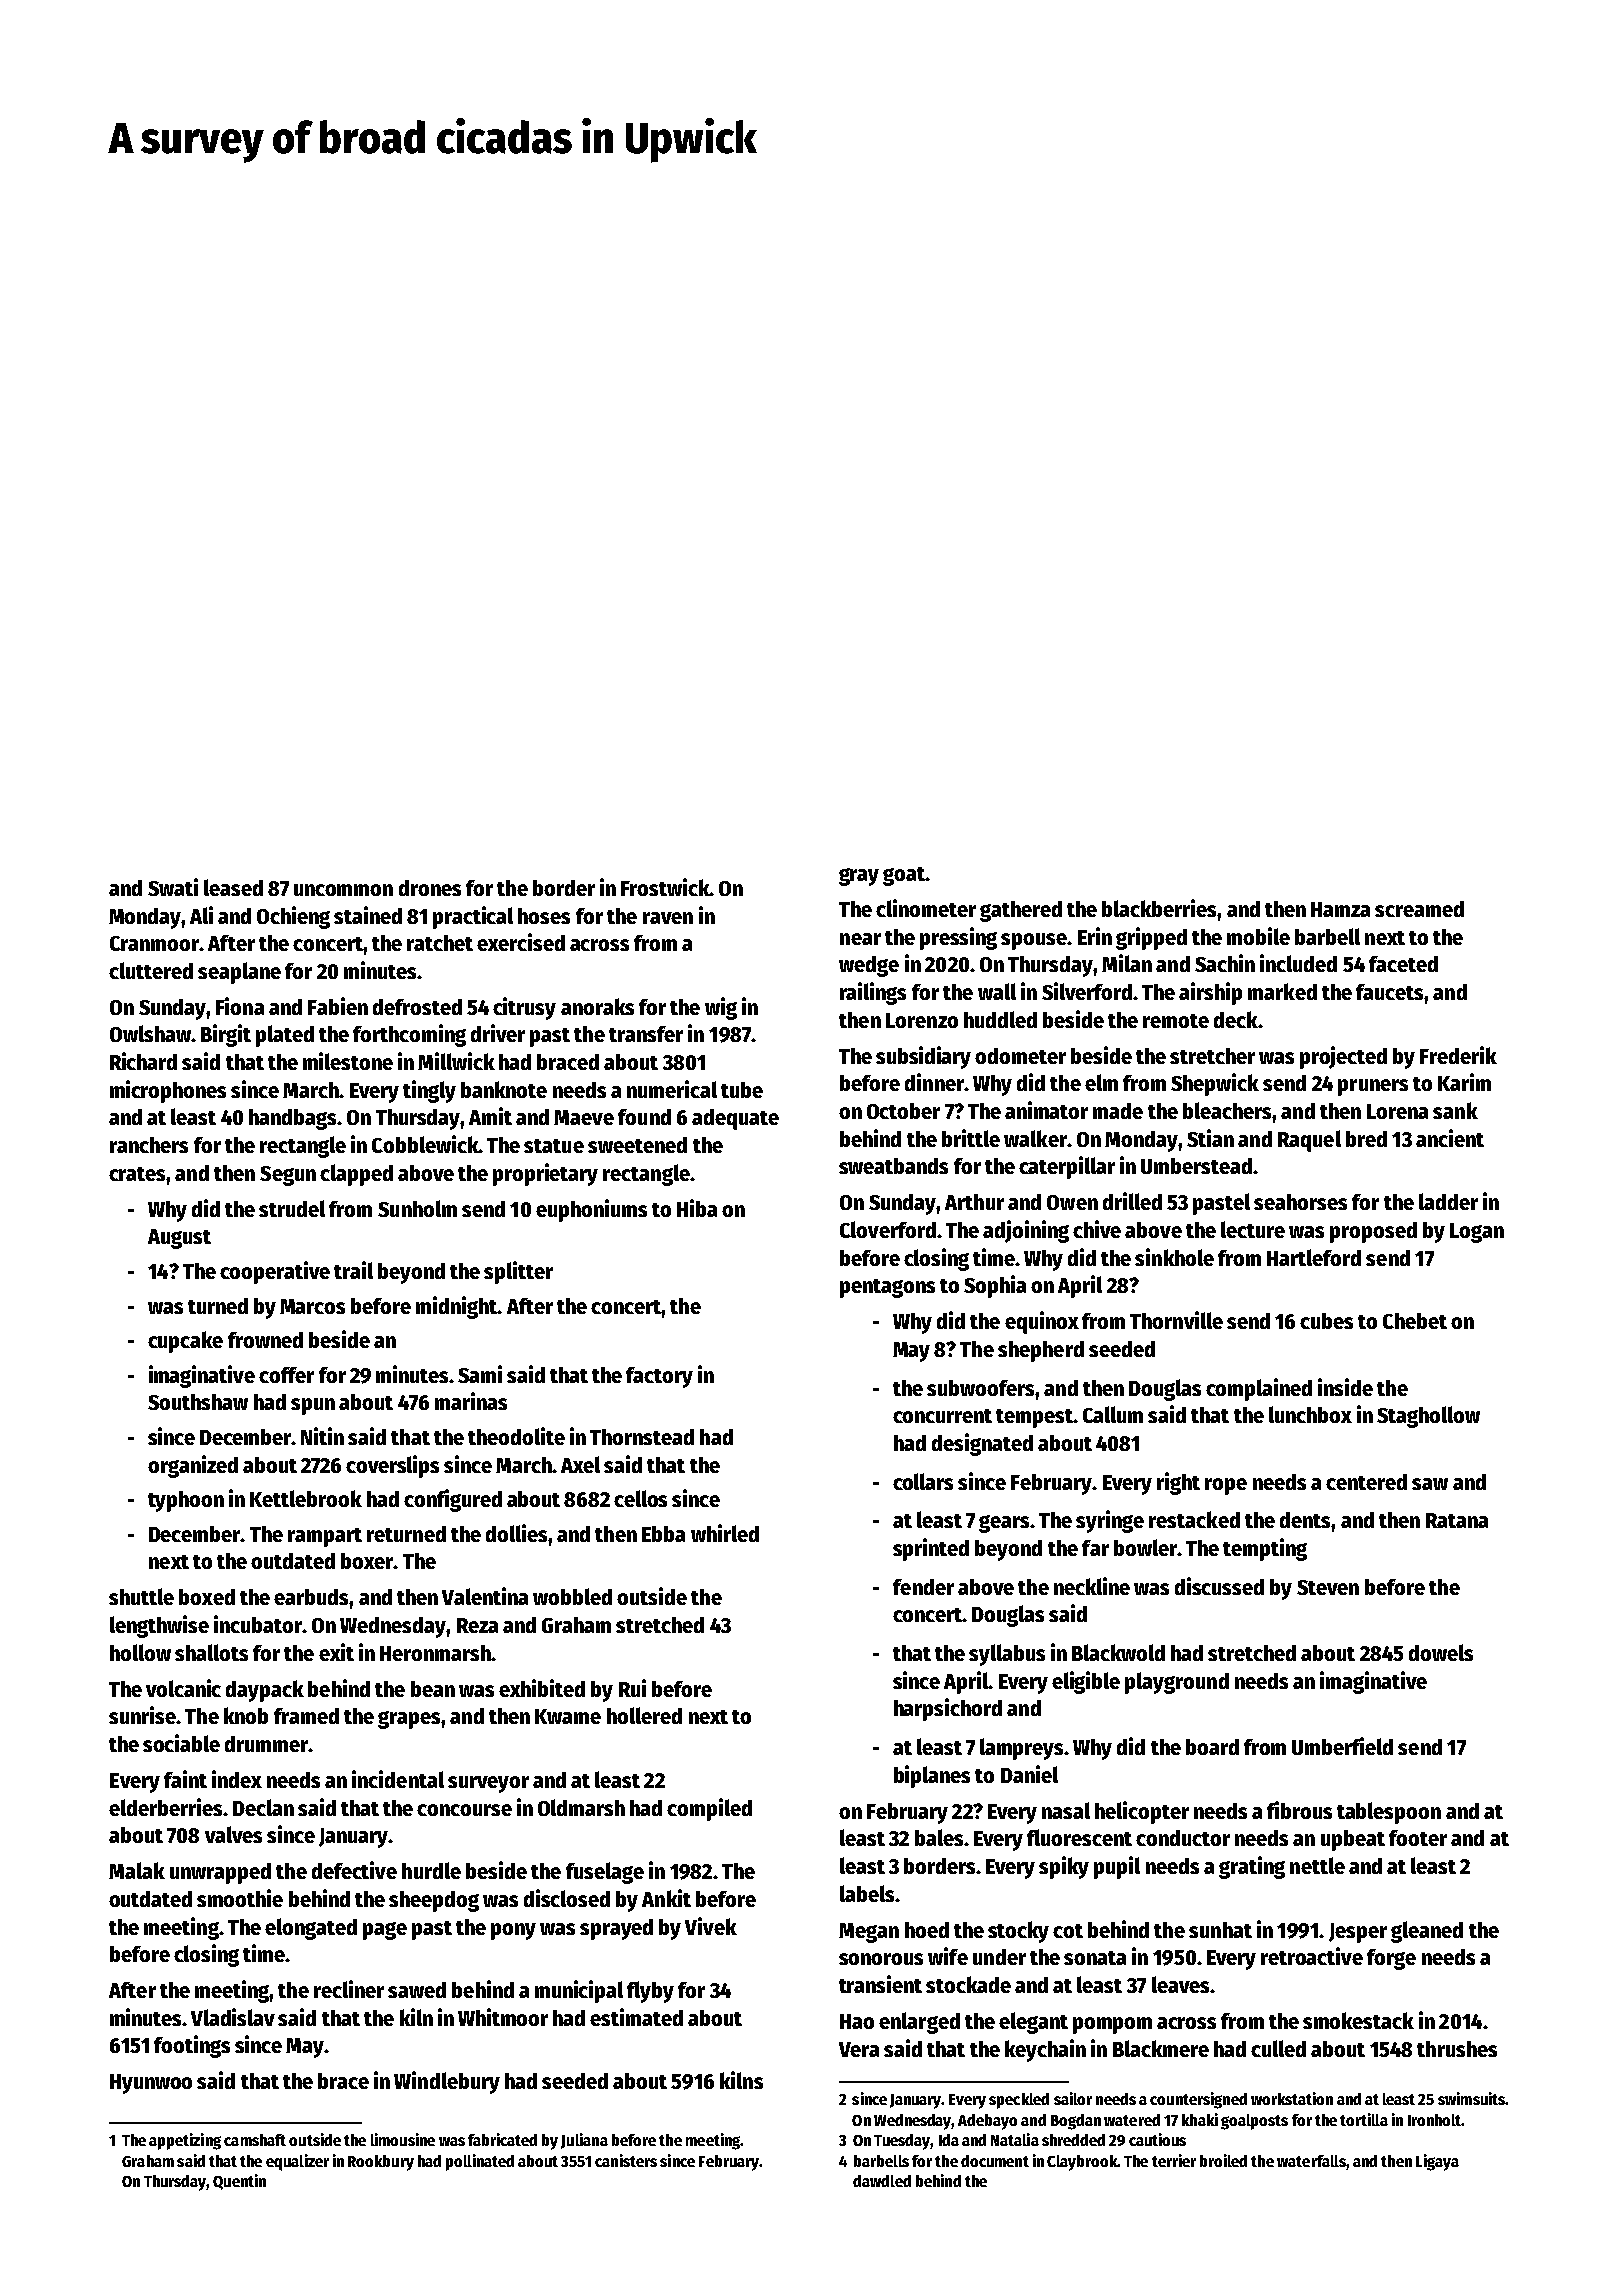  What do you see at coordinates (665, 887) in the image?
I see `Frostwick` at bounding box center [665, 887].
